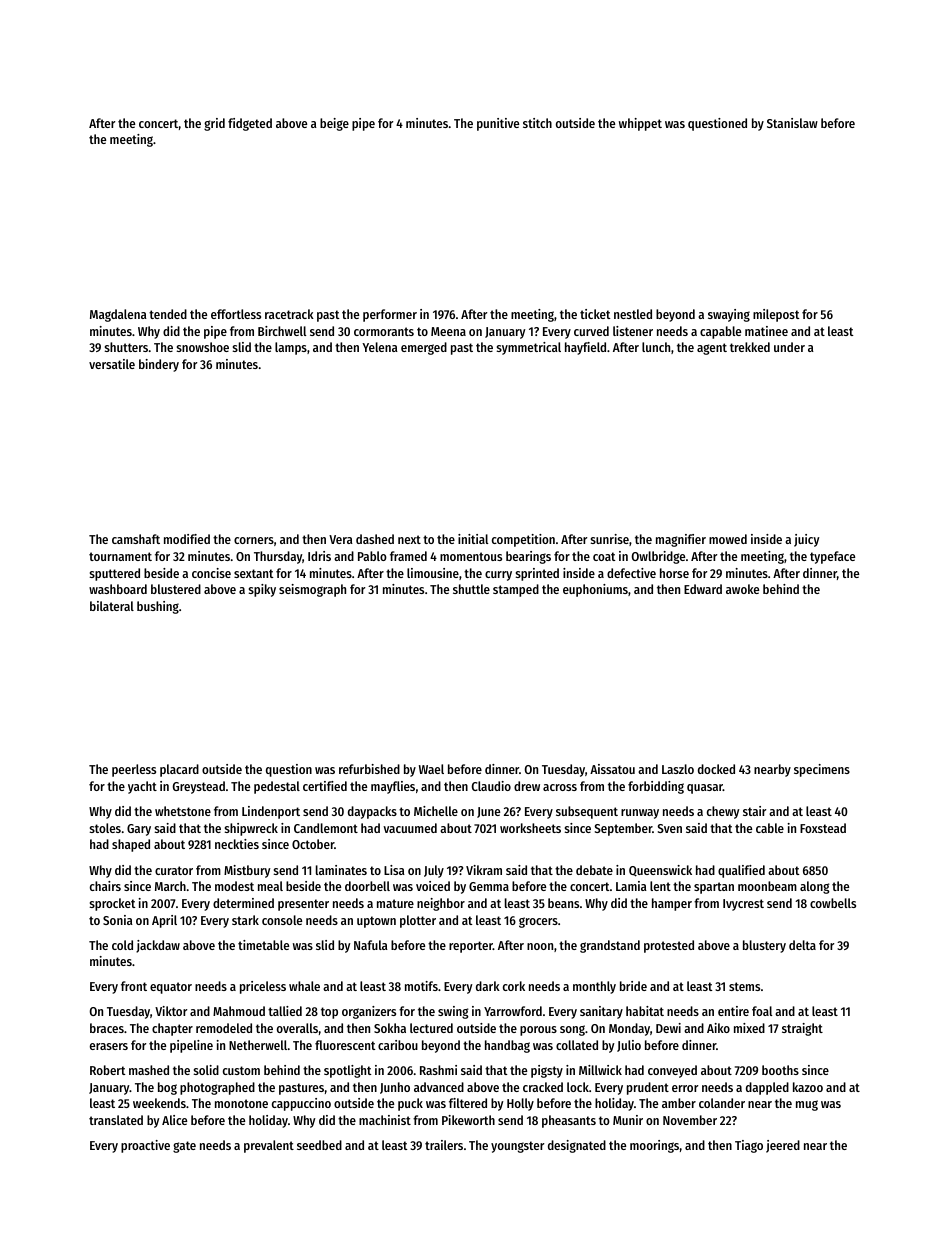 The image size is (952, 1233). Describe the element at coordinates (498, 124) in the screenshot. I see `punitive` at that location.
